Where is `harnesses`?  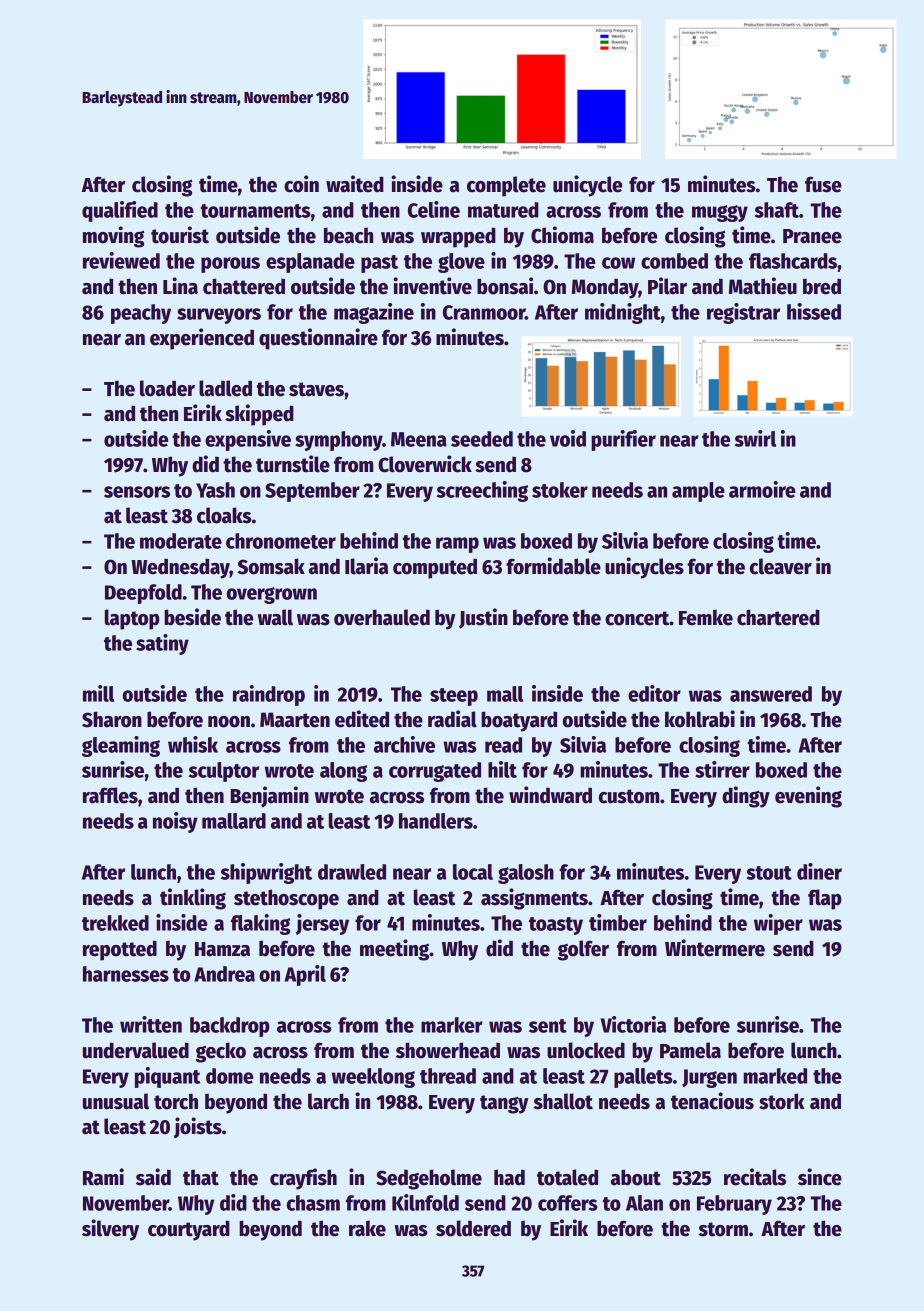 harnesses is located at coordinates (126, 974).
